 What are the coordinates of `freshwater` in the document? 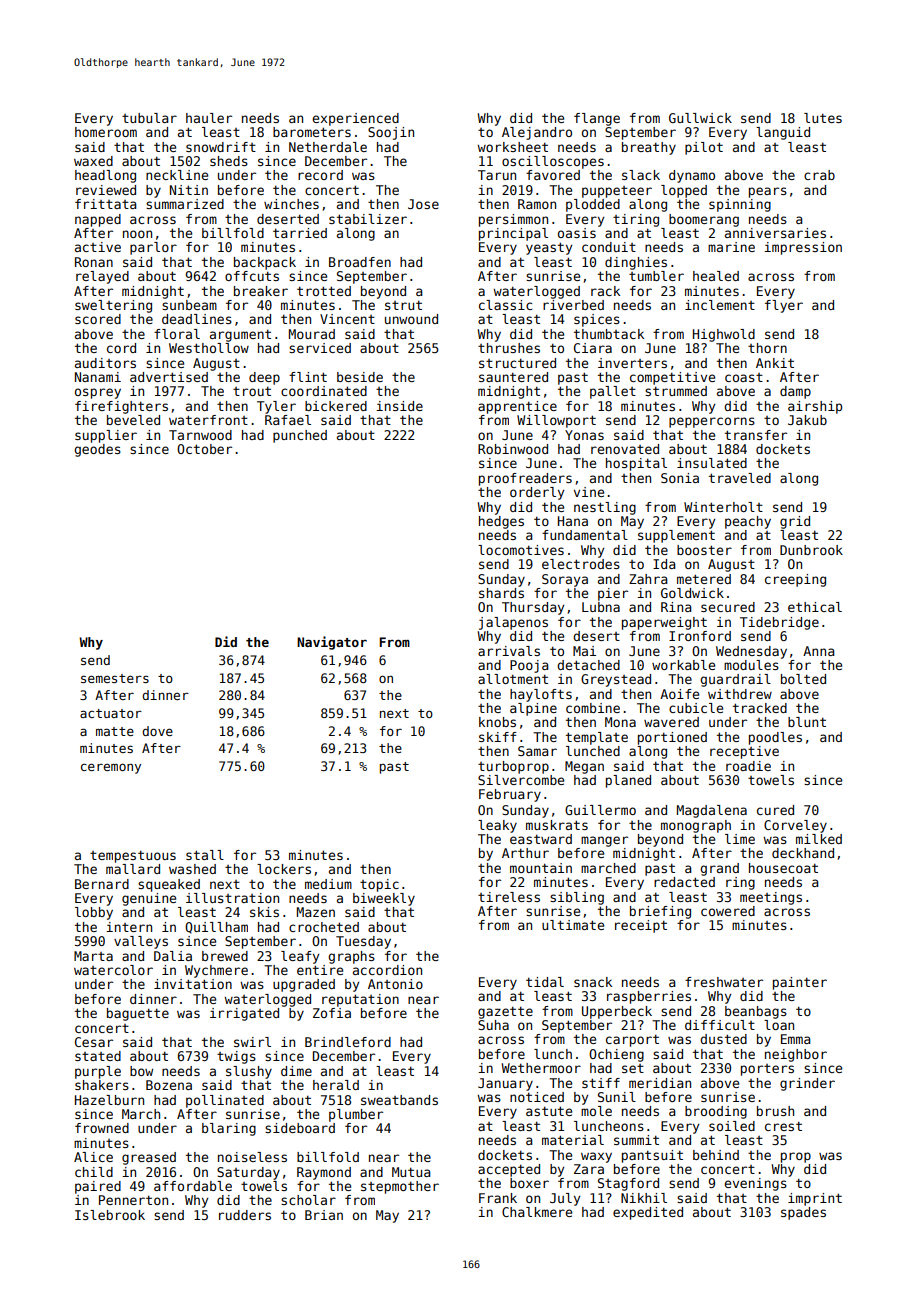 It's located at (724, 982).
